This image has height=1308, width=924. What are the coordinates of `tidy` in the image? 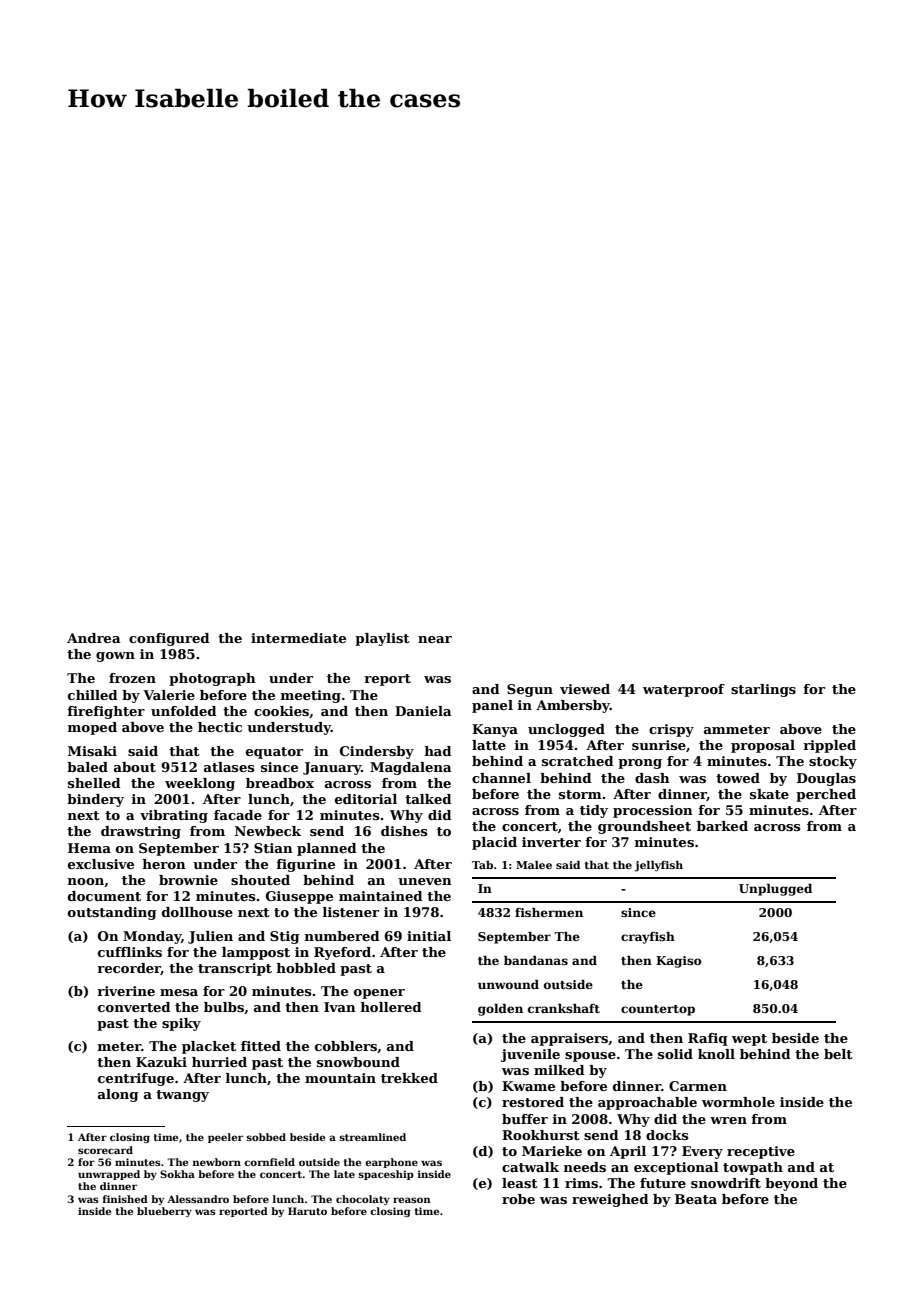 It's located at (594, 811).
